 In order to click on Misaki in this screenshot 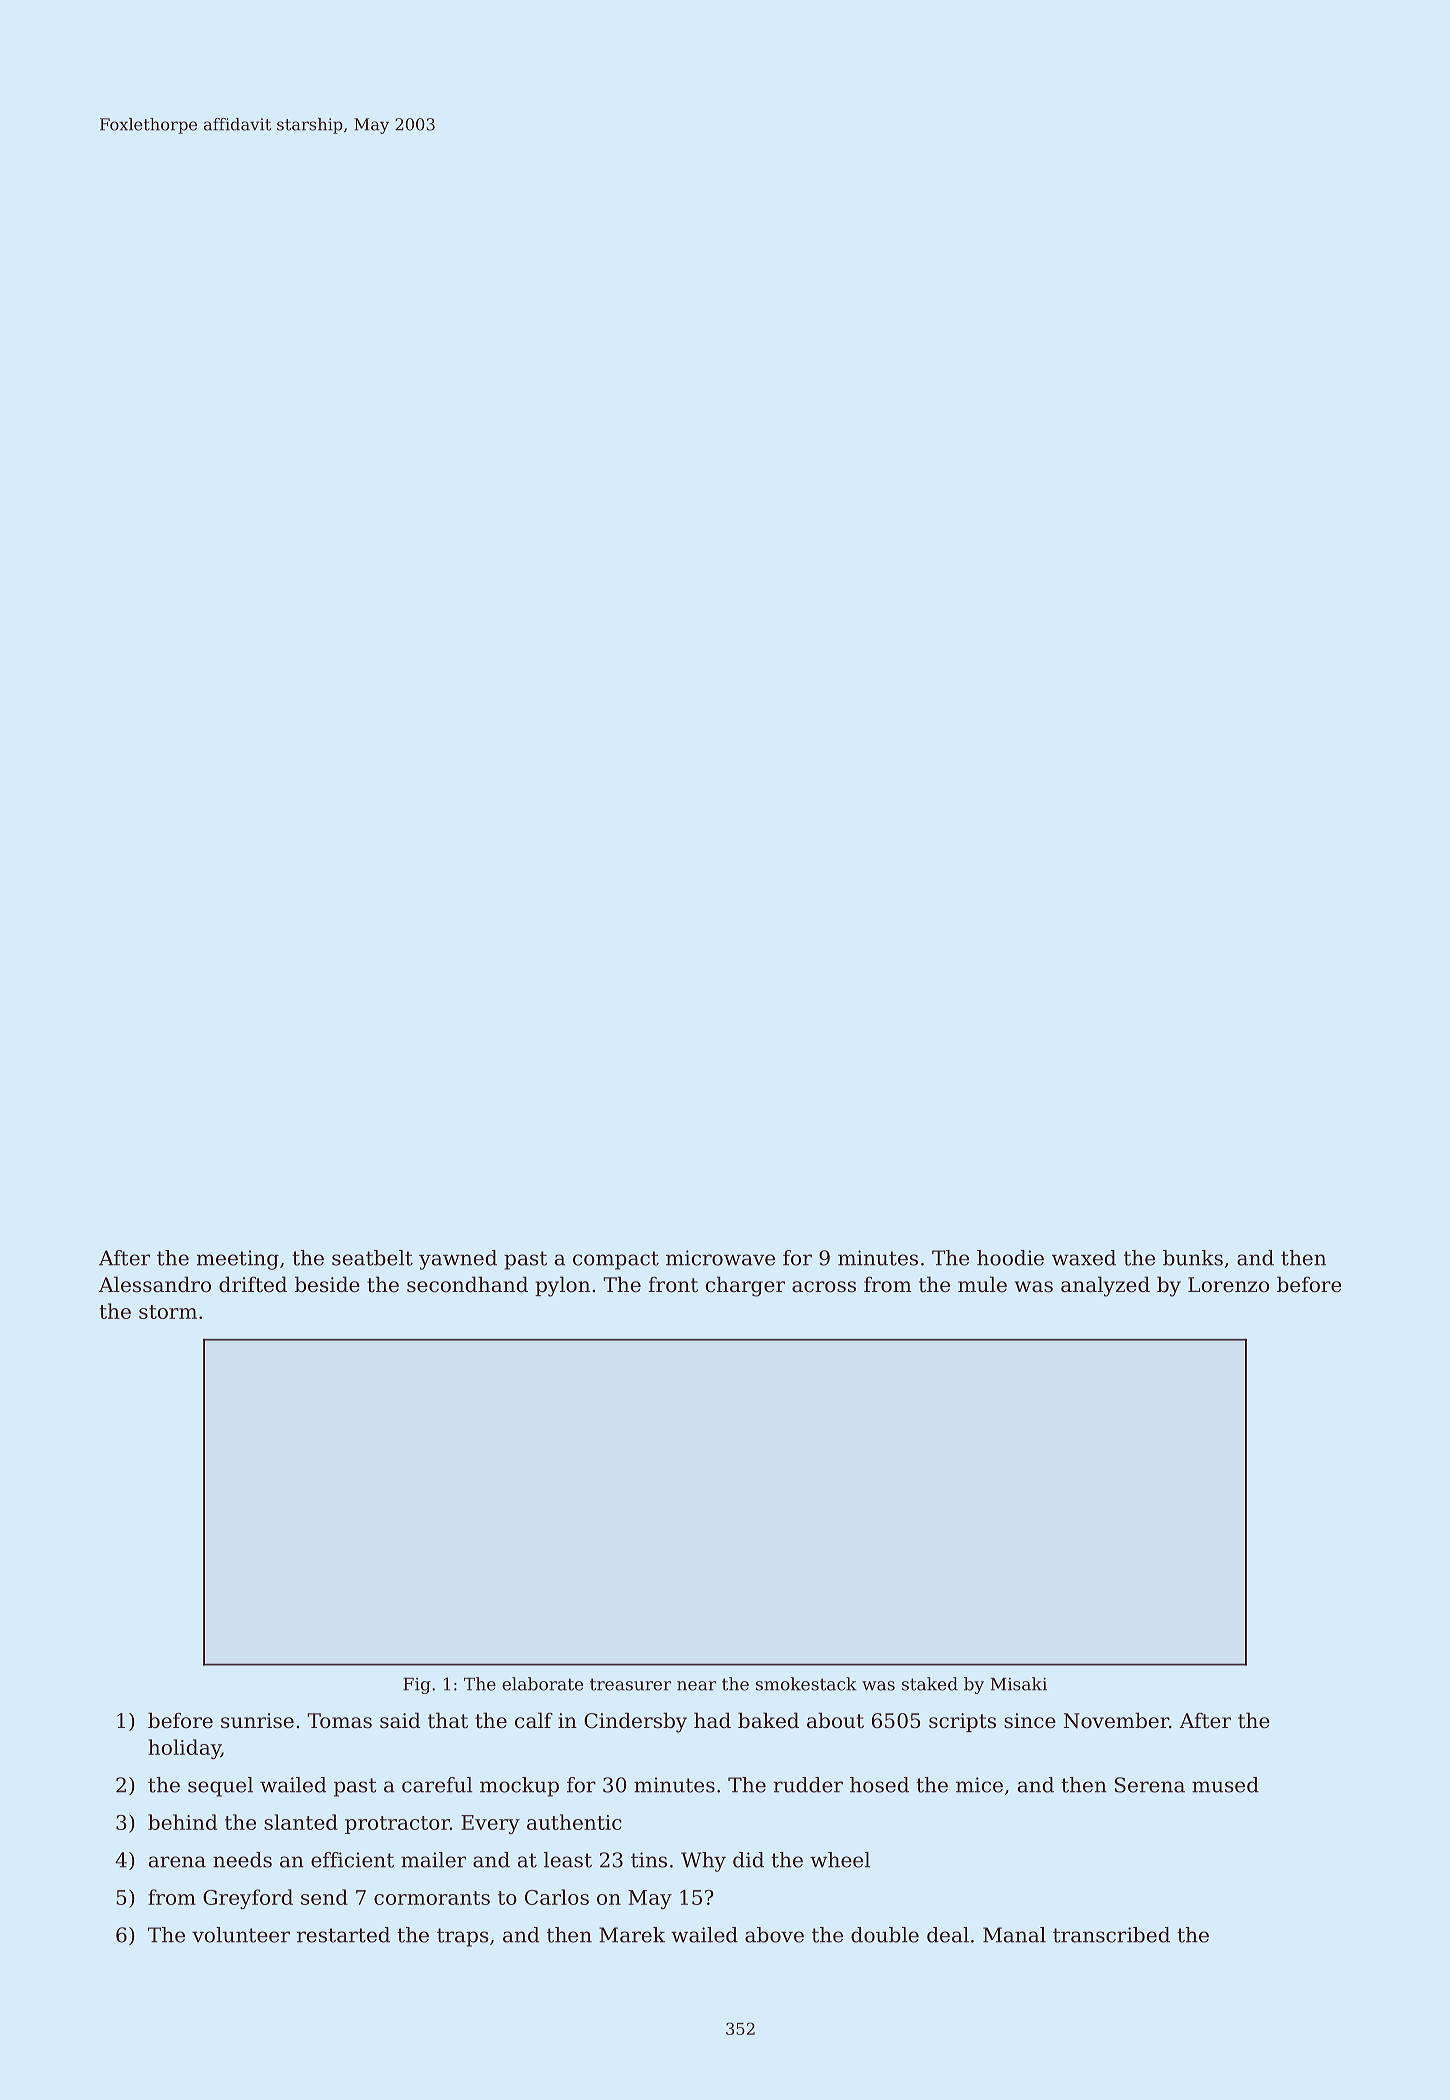, I will do `click(1018, 1684)`.
